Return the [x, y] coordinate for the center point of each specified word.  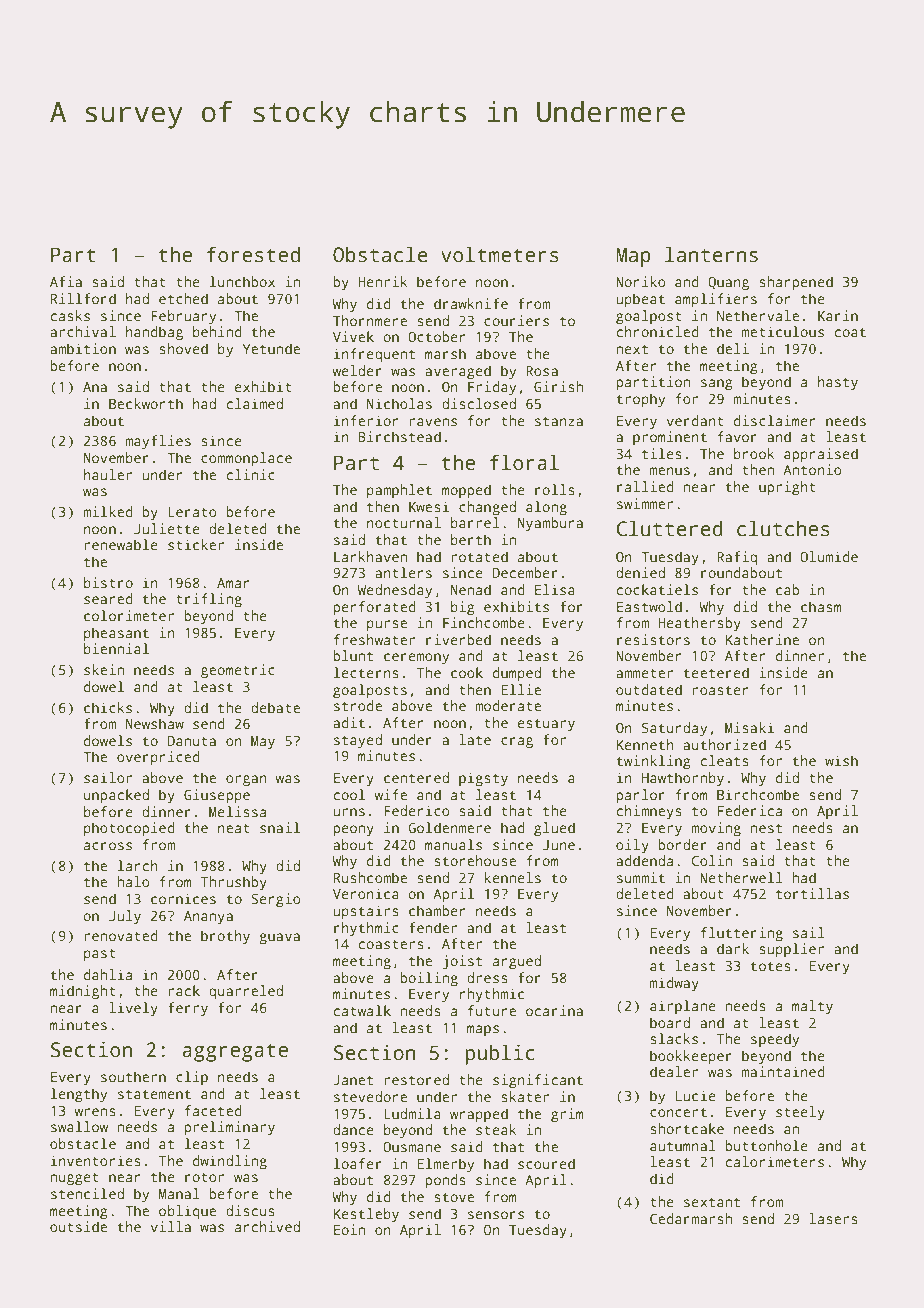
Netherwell [741, 877]
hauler [108, 474]
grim [567, 1115]
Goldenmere [449, 827]
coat [850, 332]
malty [812, 1007]
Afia [66, 281]
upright [787, 488]
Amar [233, 583]
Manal [179, 1193]
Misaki [749, 727]
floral [524, 462]
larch [138, 865]
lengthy [79, 1095]
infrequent [374, 355]
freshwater [374, 639]
